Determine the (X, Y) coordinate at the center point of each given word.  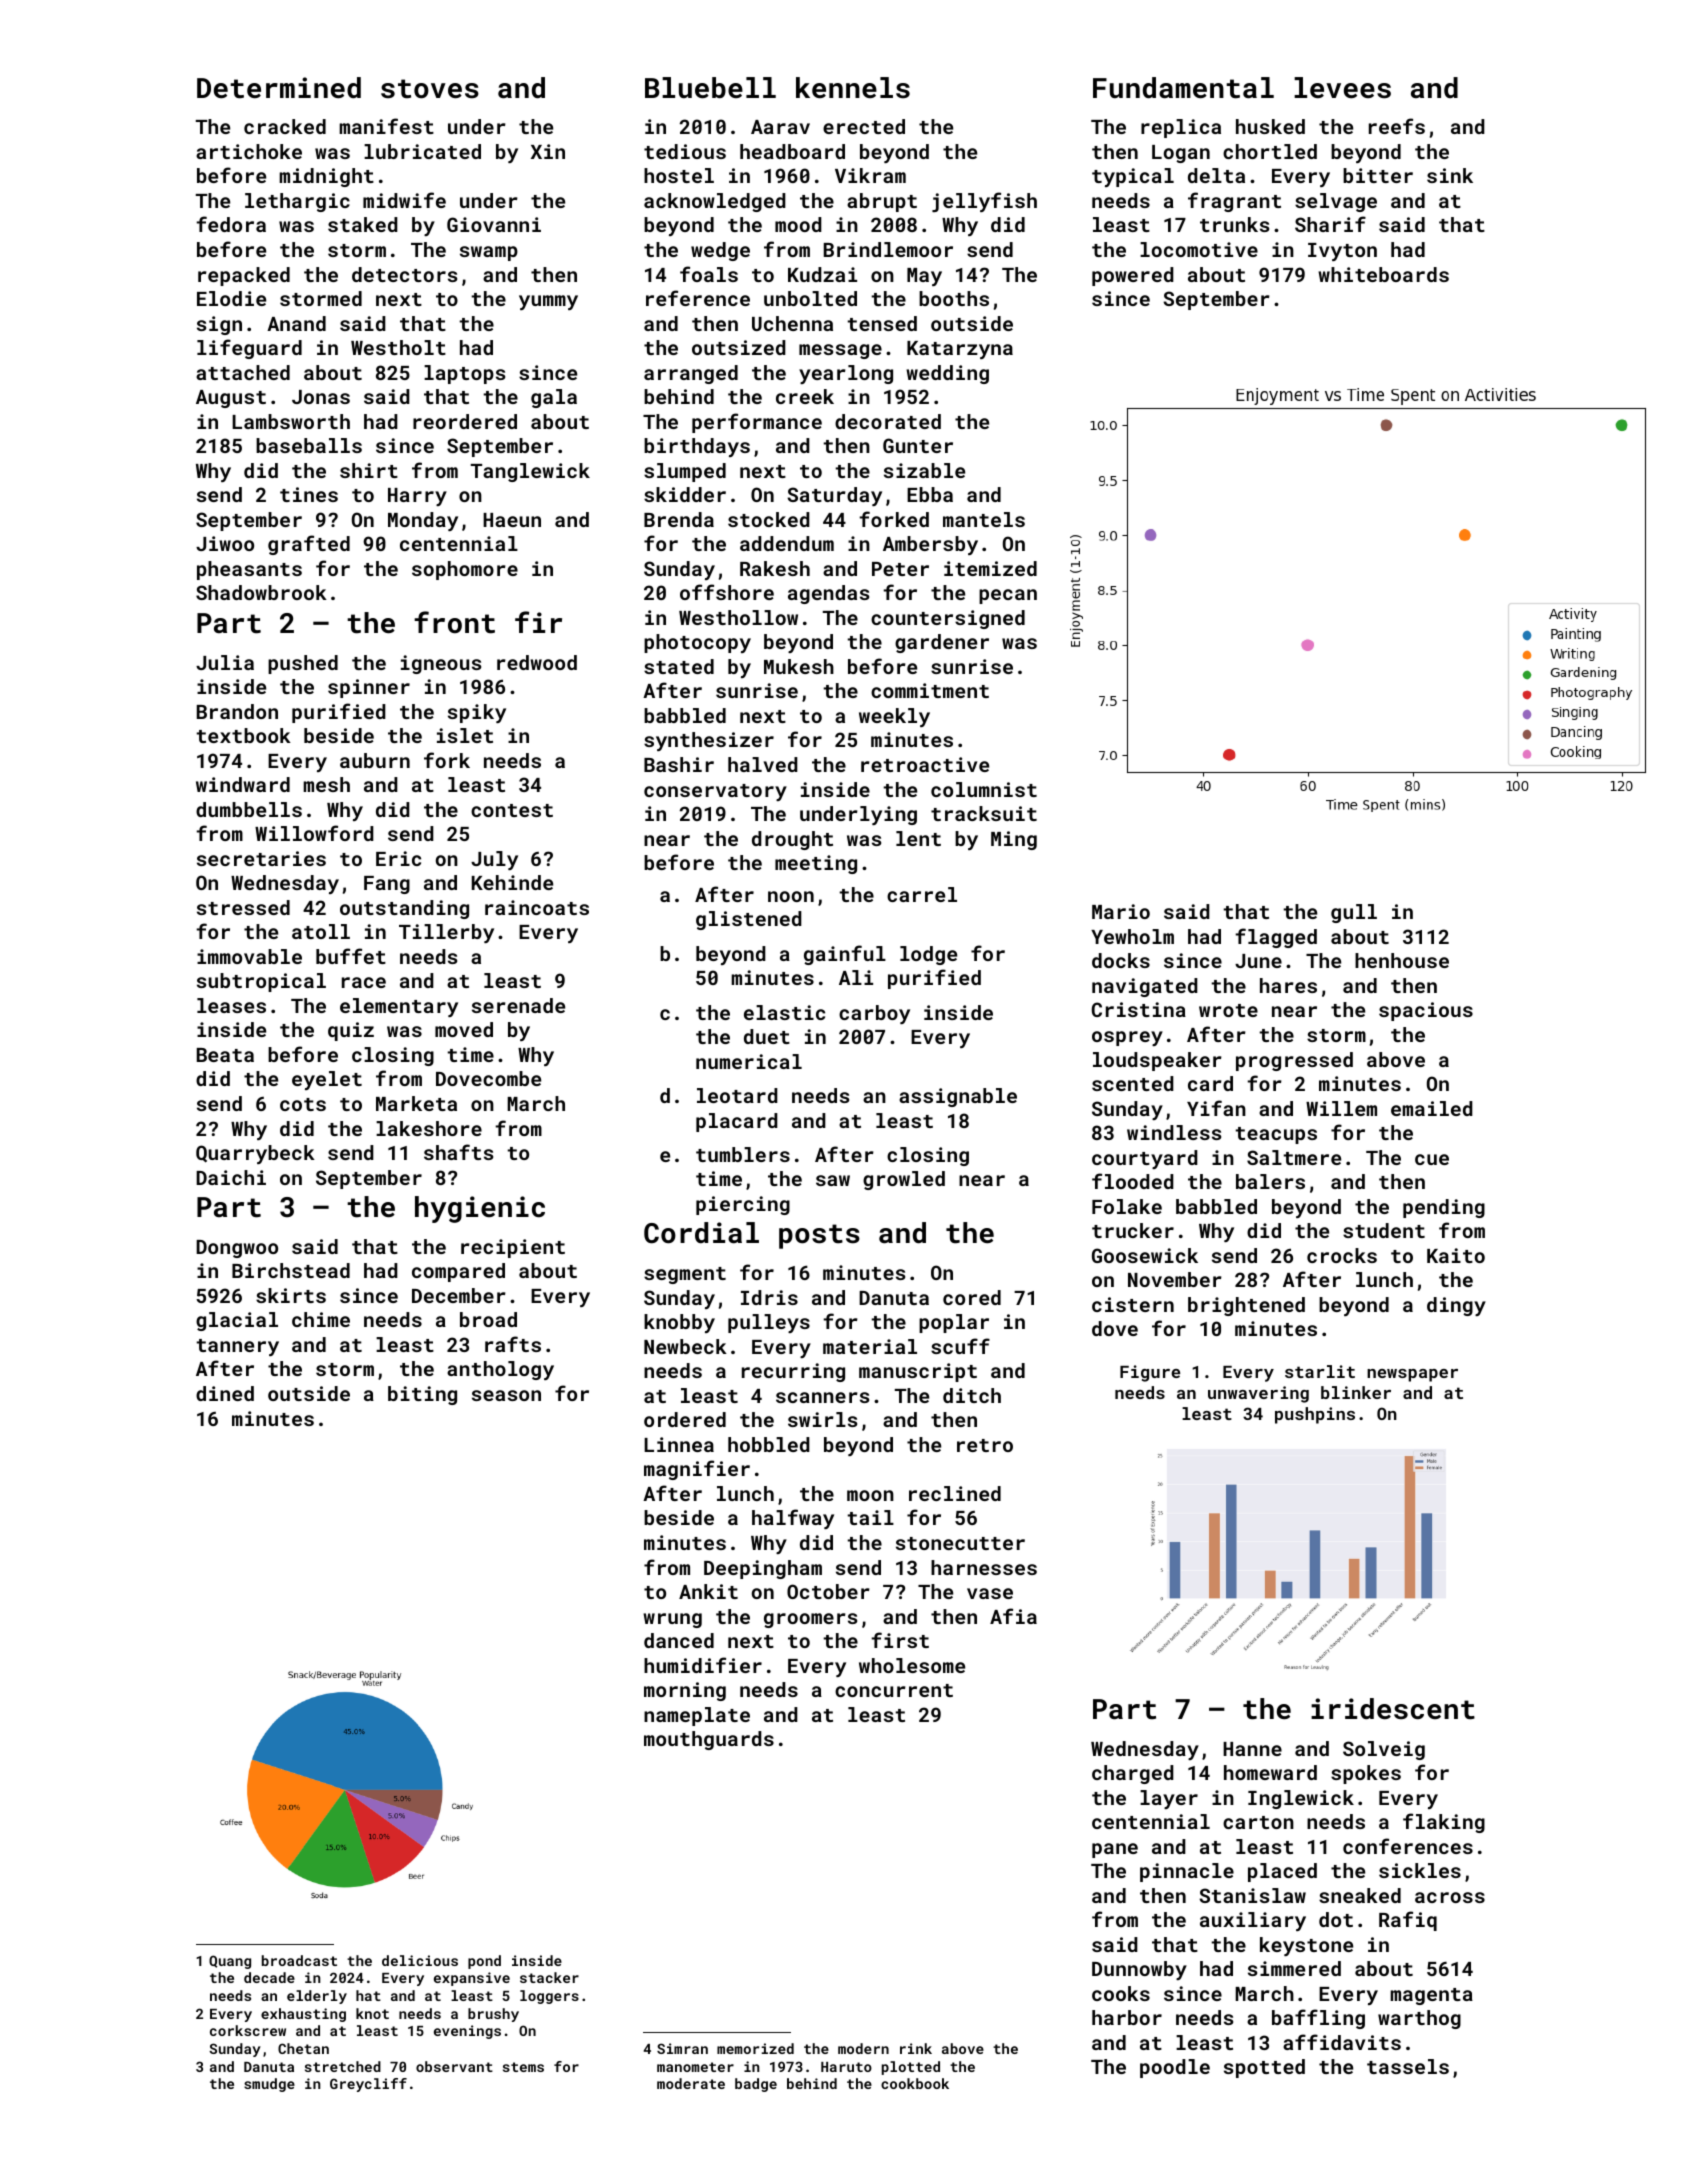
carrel (922, 894)
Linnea (679, 1444)
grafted (309, 545)
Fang (387, 885)
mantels (984, 519)
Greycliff (368, 2085)
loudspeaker (1157, 1061)
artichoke (249, 151)
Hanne (1252, 1749)
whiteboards (1383, 274)
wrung (672, 1620)
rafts (513, 1344)
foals (709, 274)
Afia (1013, 1616)
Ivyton (1342, 252)
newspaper (1412, 1375)
